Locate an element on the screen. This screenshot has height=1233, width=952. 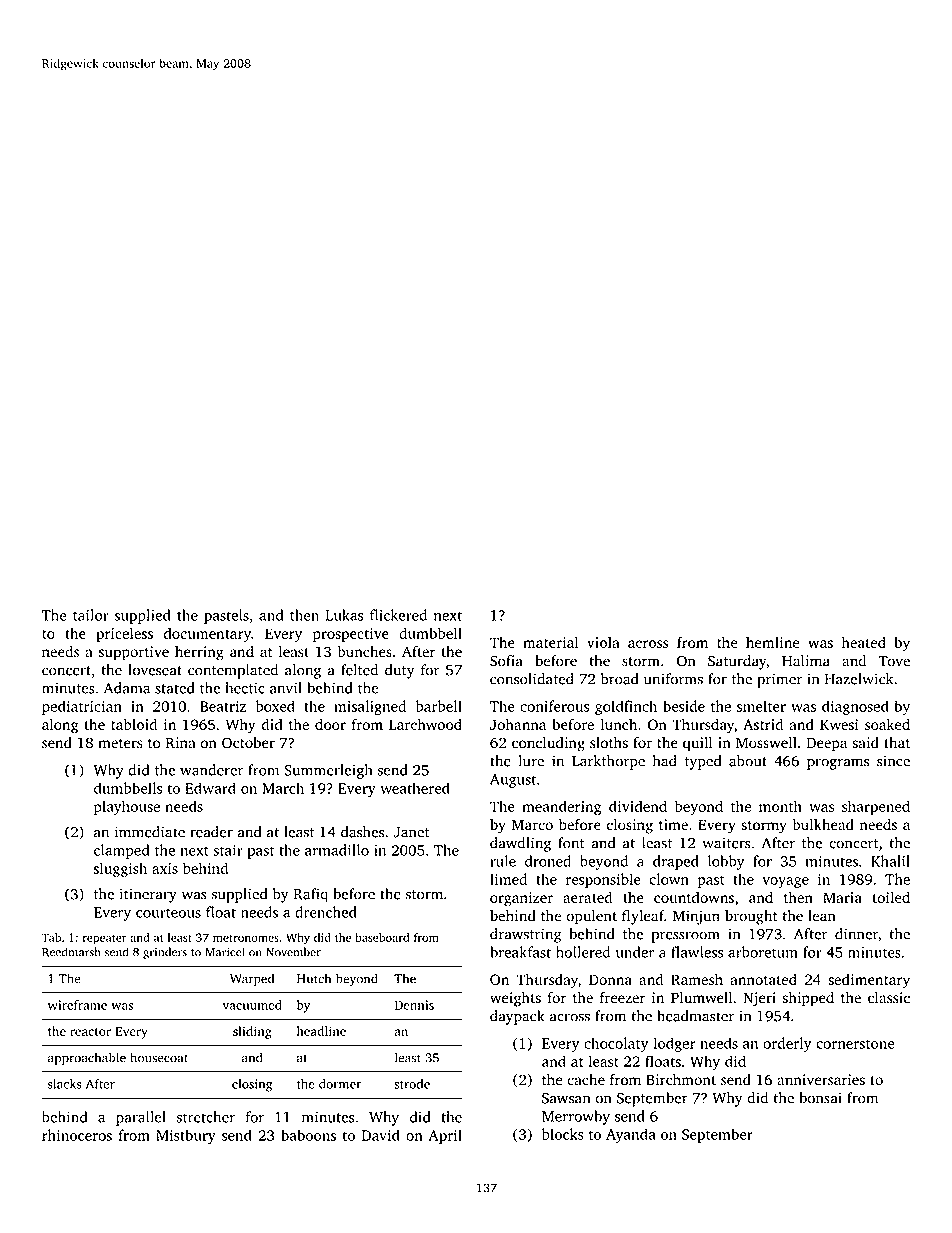
Lukas is located at coordinates (344, 615).
